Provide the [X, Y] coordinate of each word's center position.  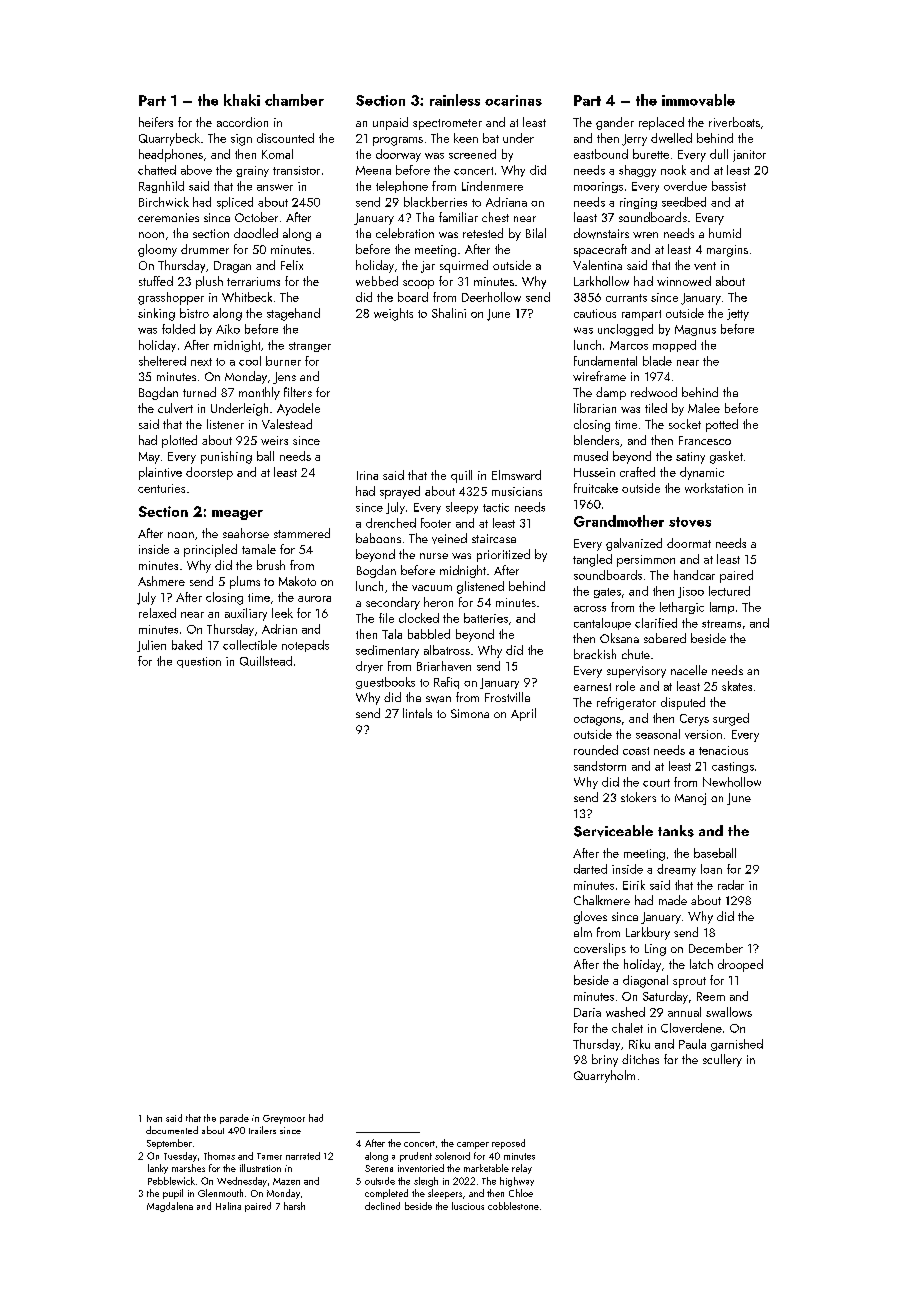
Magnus [695, 330]
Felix [292, 265]
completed [386, 1194]
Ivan [154, 1118]
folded [178, 329]
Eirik [634, 885]
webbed [377, 281]
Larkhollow [601, 281]
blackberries [435, 202]
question [199, 662]
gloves [590, 917]
